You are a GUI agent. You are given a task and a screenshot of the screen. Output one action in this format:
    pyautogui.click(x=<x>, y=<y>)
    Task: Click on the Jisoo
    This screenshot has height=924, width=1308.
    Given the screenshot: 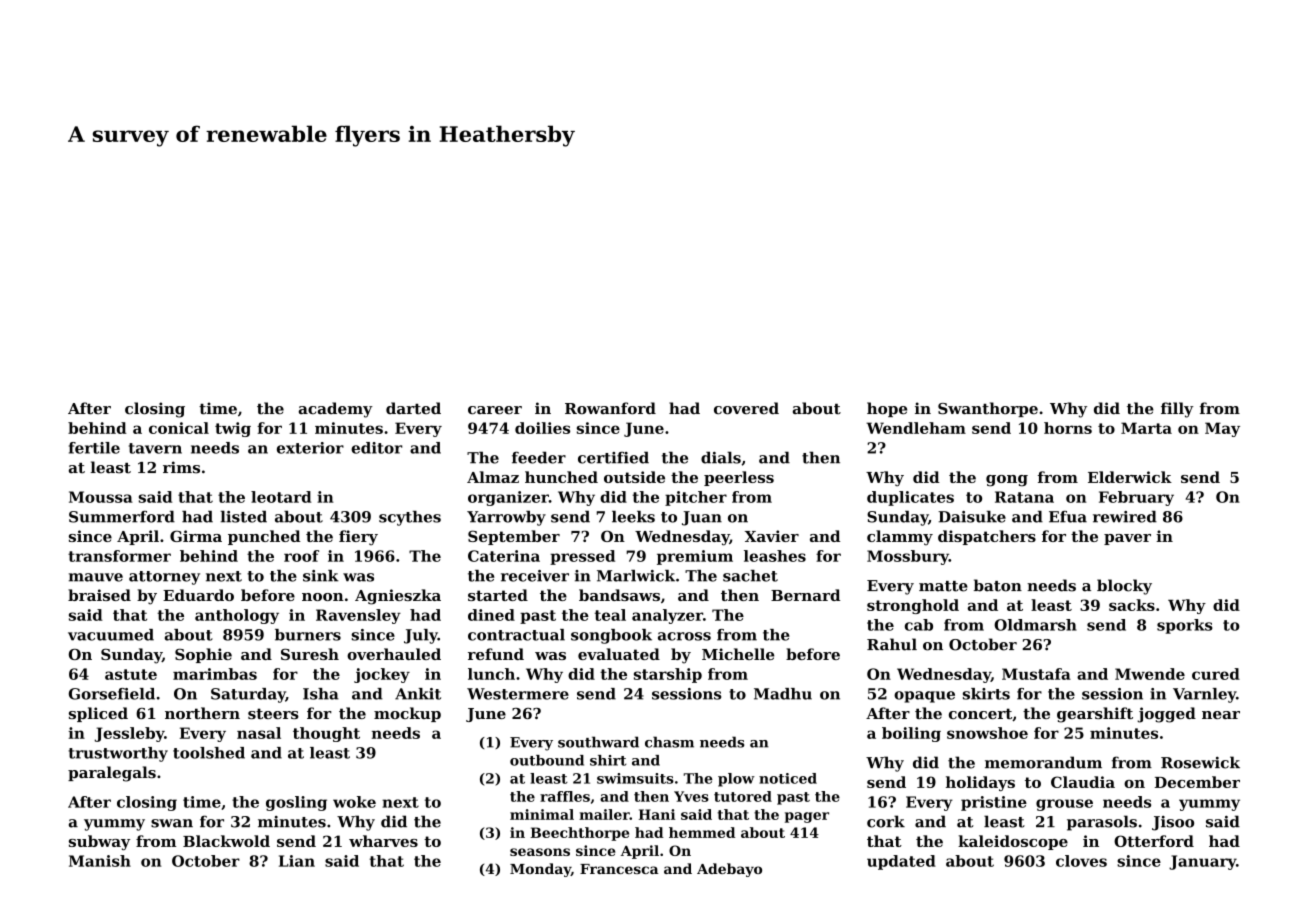 What is the action you would take?
    pyautogui.click(x=1173, y=823)
